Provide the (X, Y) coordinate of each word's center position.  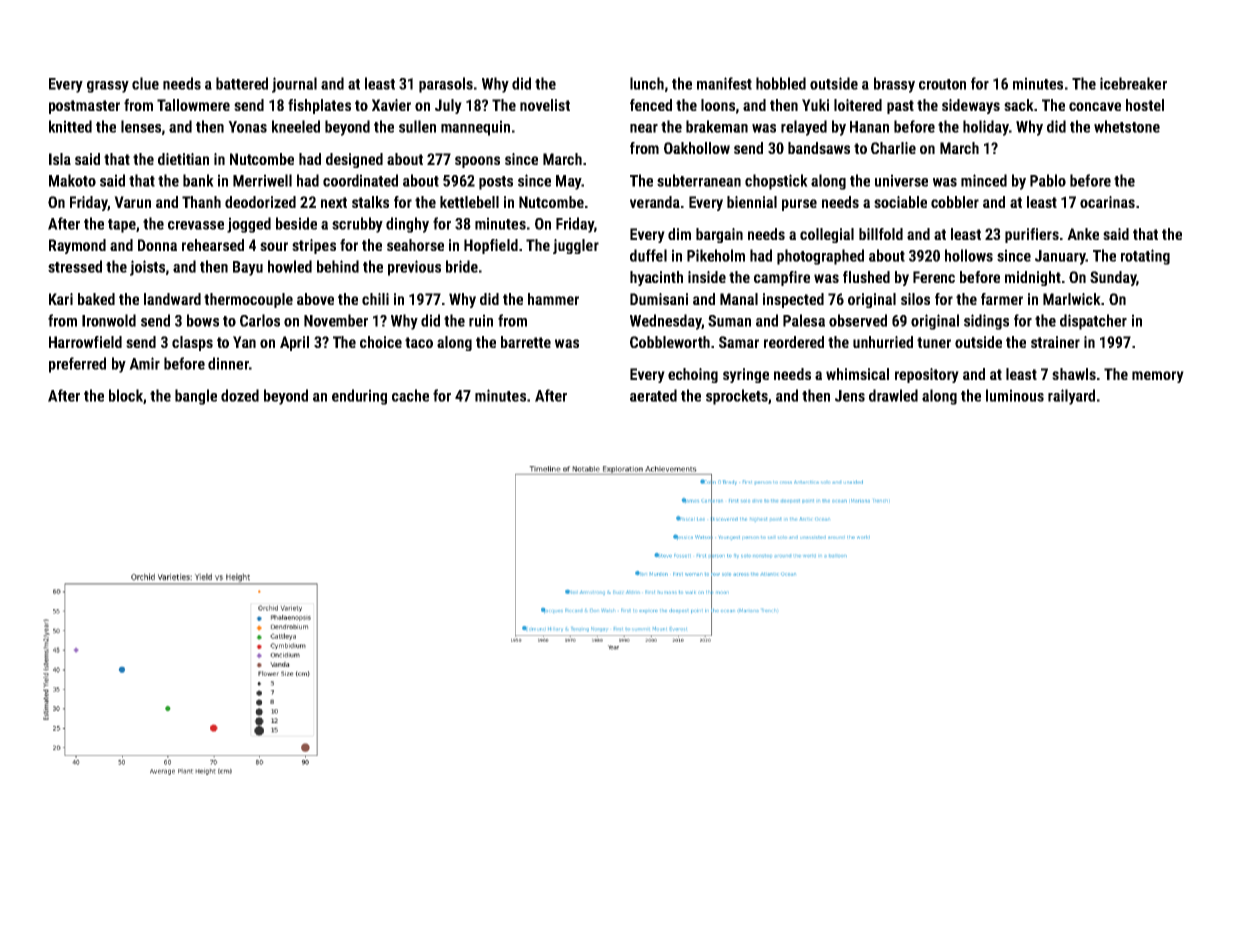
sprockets (737, 397)
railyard (1071, 397)
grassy (108, 87)
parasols (446, 85)
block (126, 395)
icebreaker (1133, 83)
